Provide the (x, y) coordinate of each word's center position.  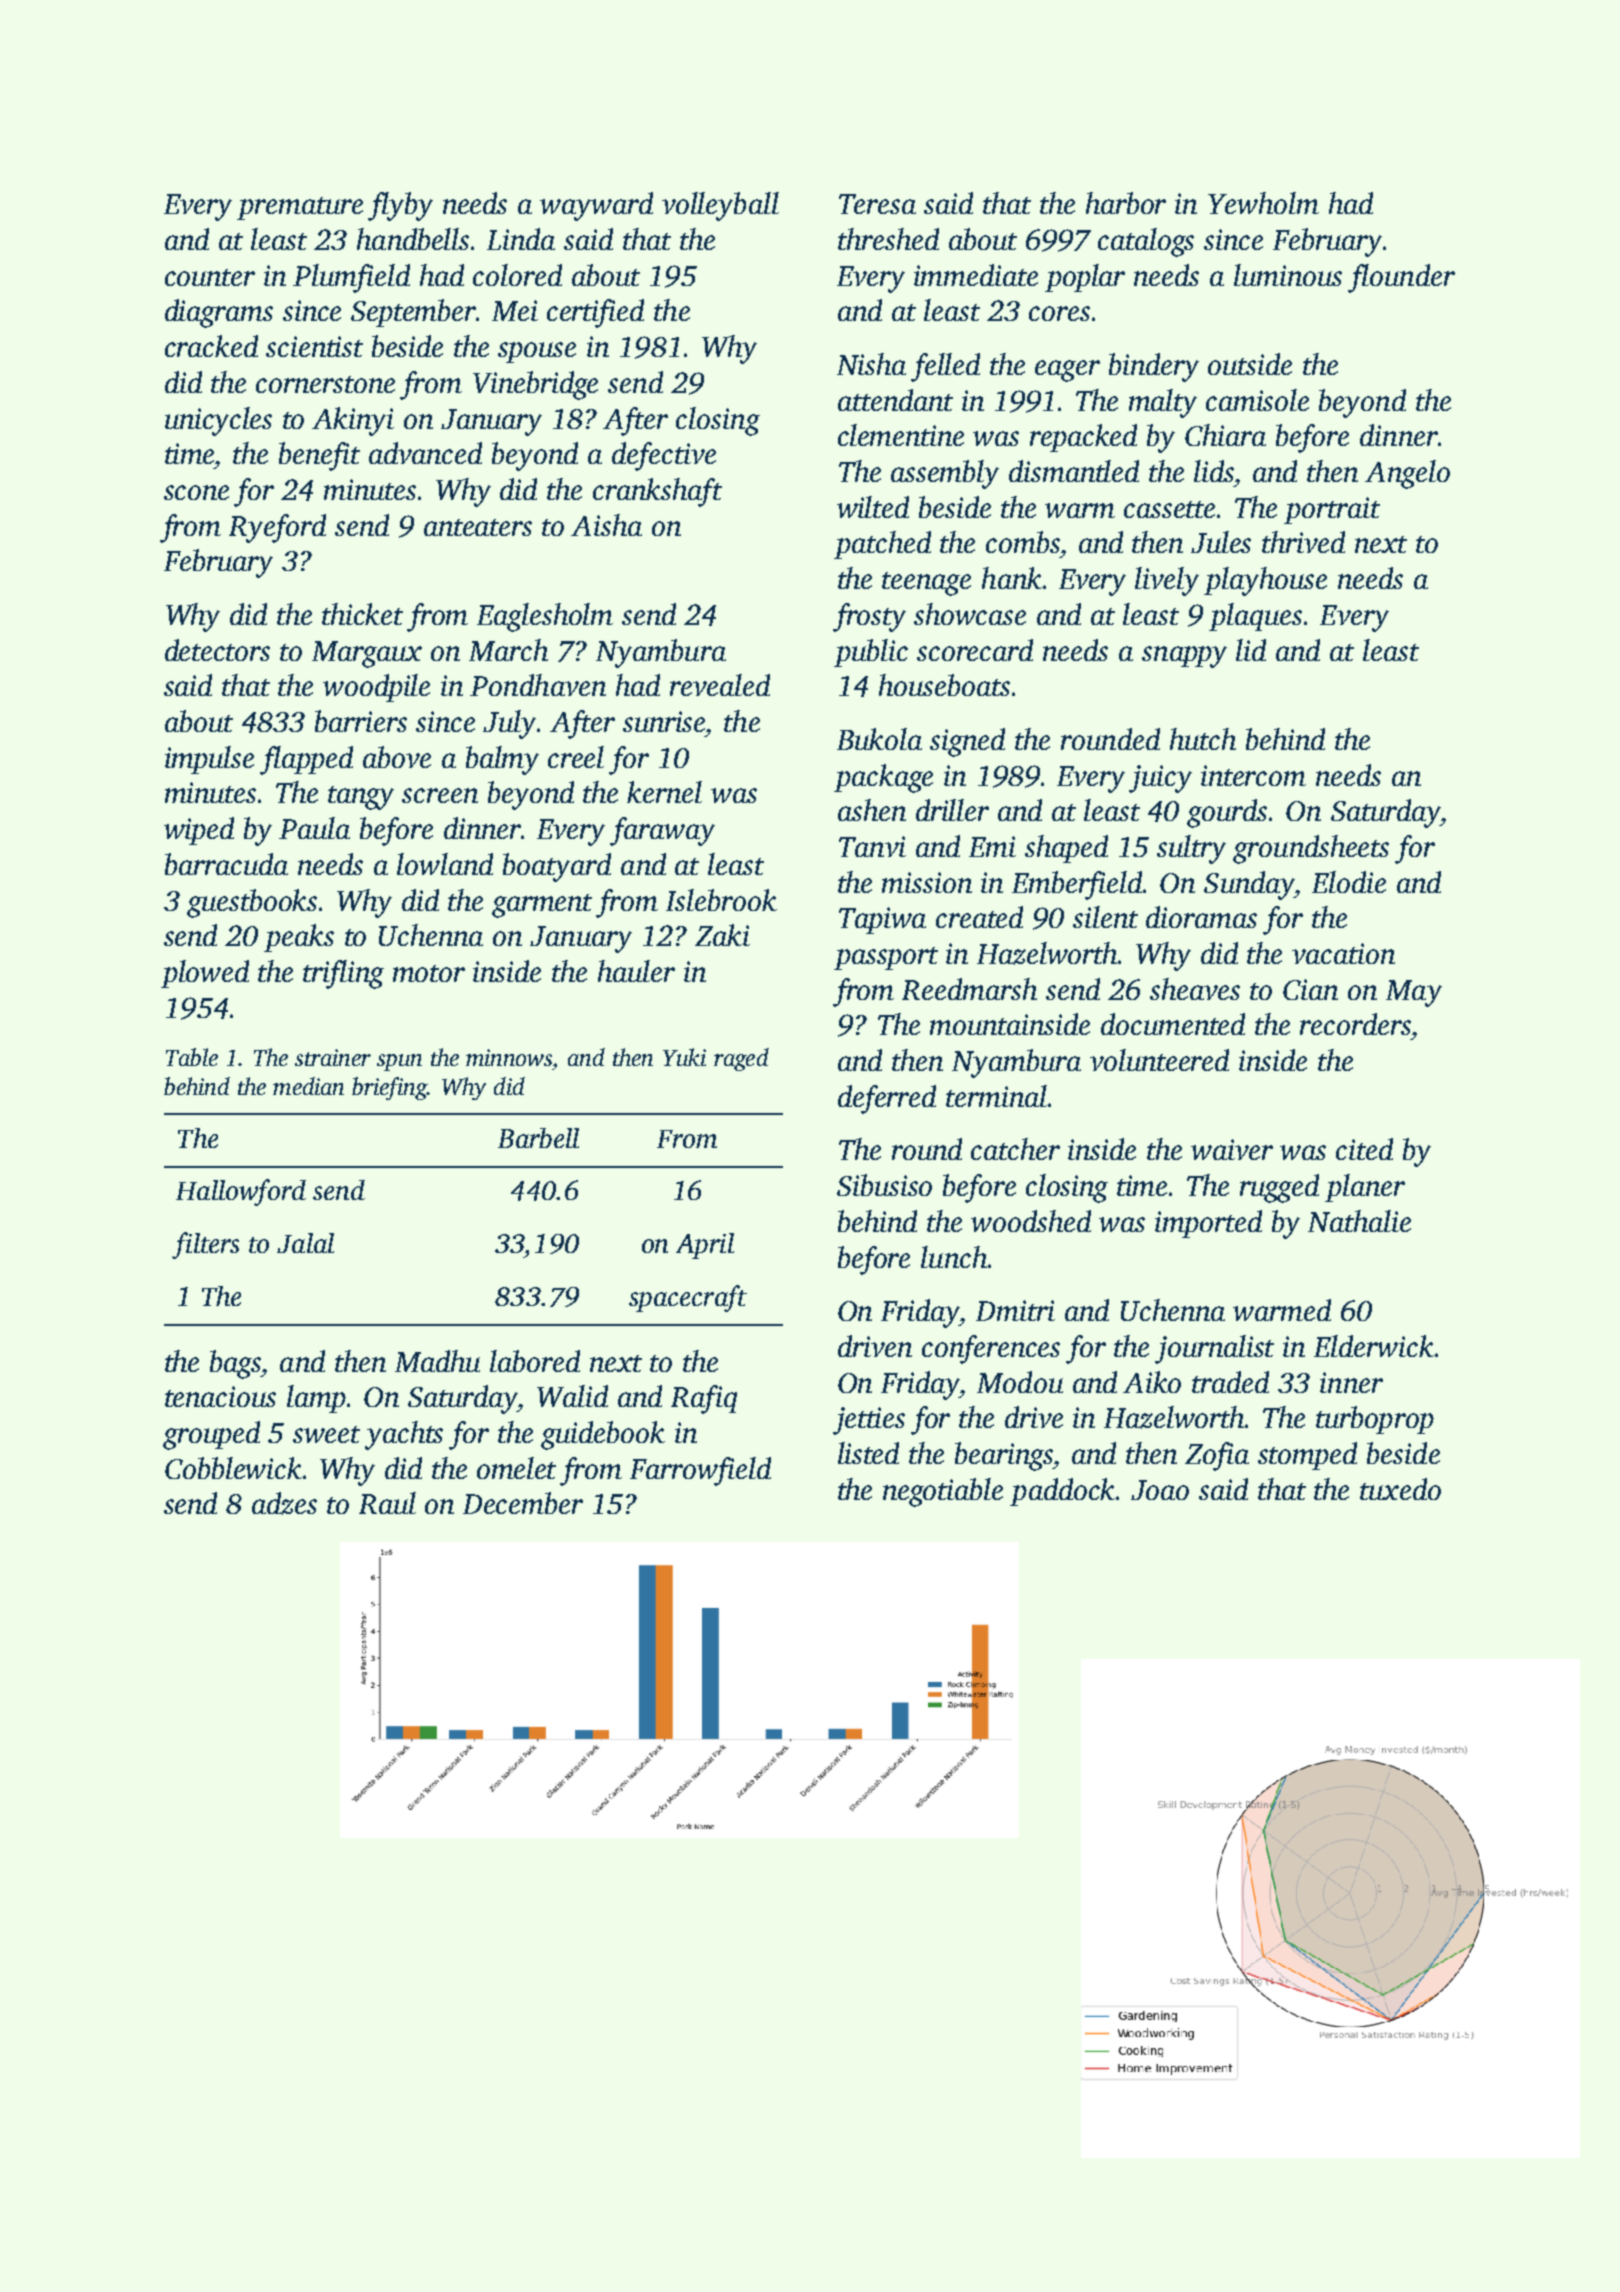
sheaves (1195, 989)
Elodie (1349, 882)
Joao (1160, 1490)
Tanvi (872, 846)
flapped (306, 760)
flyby (400, 206)
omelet (516, 1468)
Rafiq (704, 1399)
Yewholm (1263, 203)
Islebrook (721, 900)
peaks (299, 938)
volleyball (720, 206)
